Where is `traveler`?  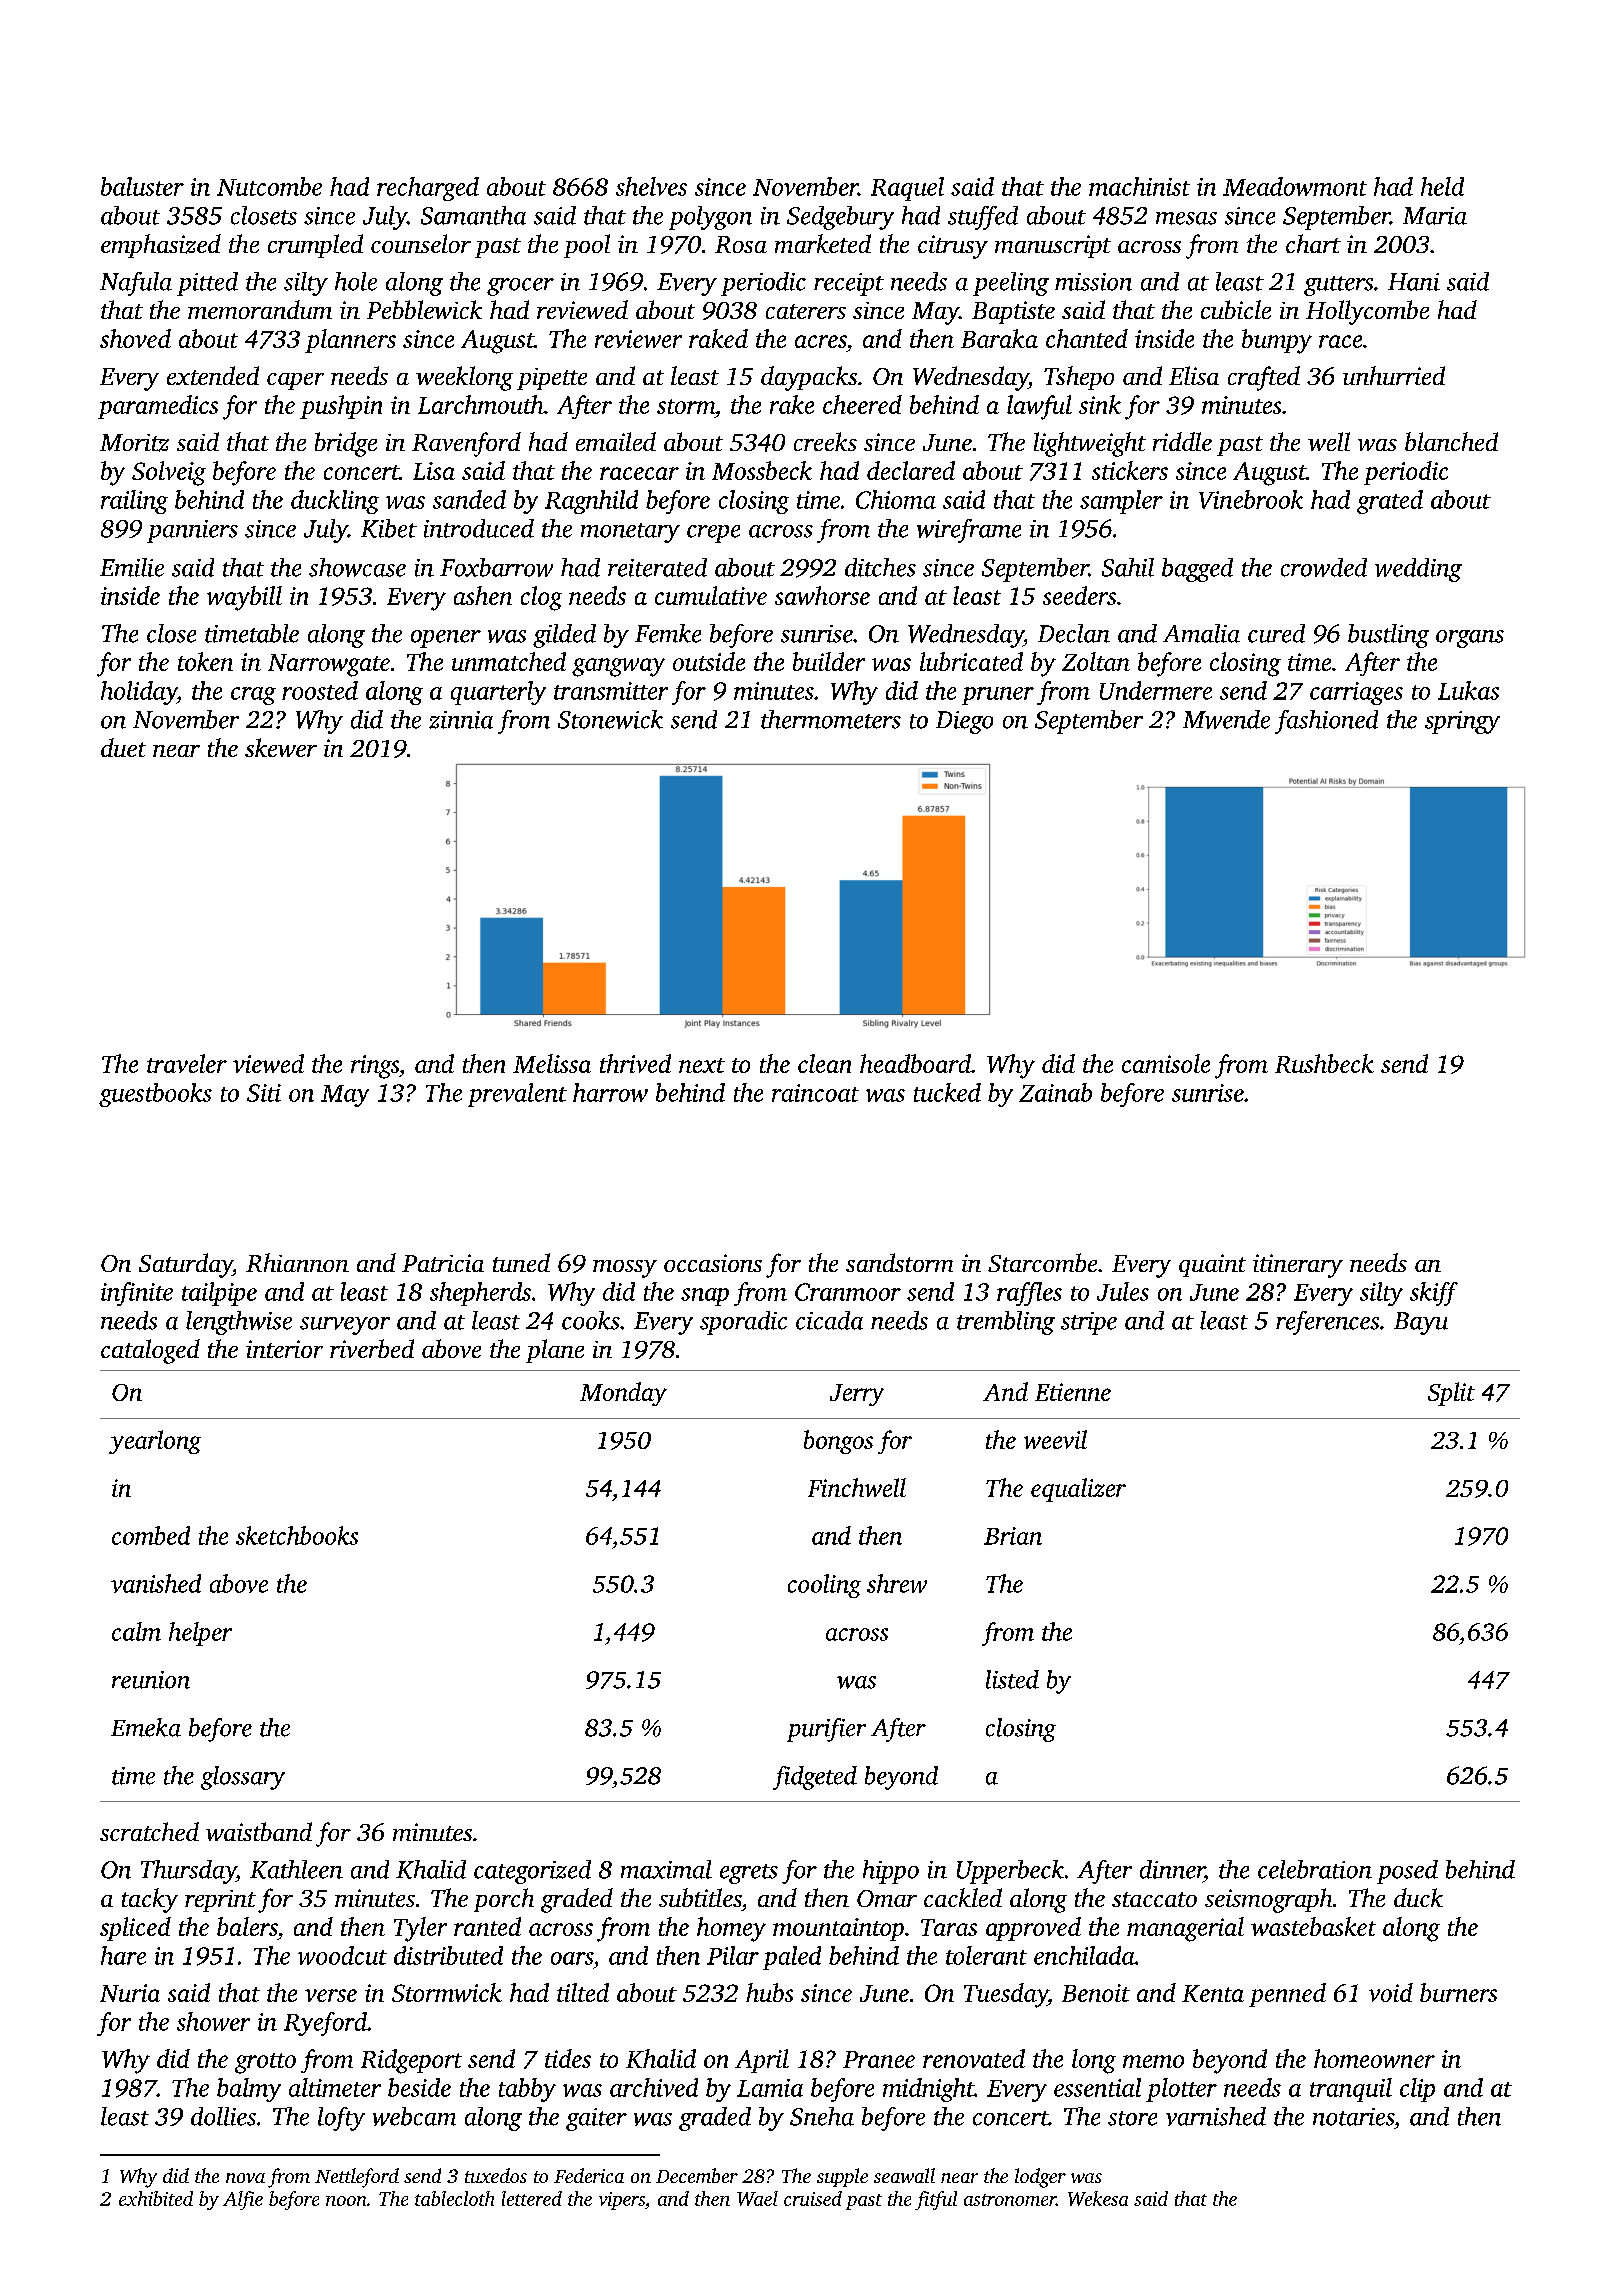
traveler is located at coordinates (187, 1063).
